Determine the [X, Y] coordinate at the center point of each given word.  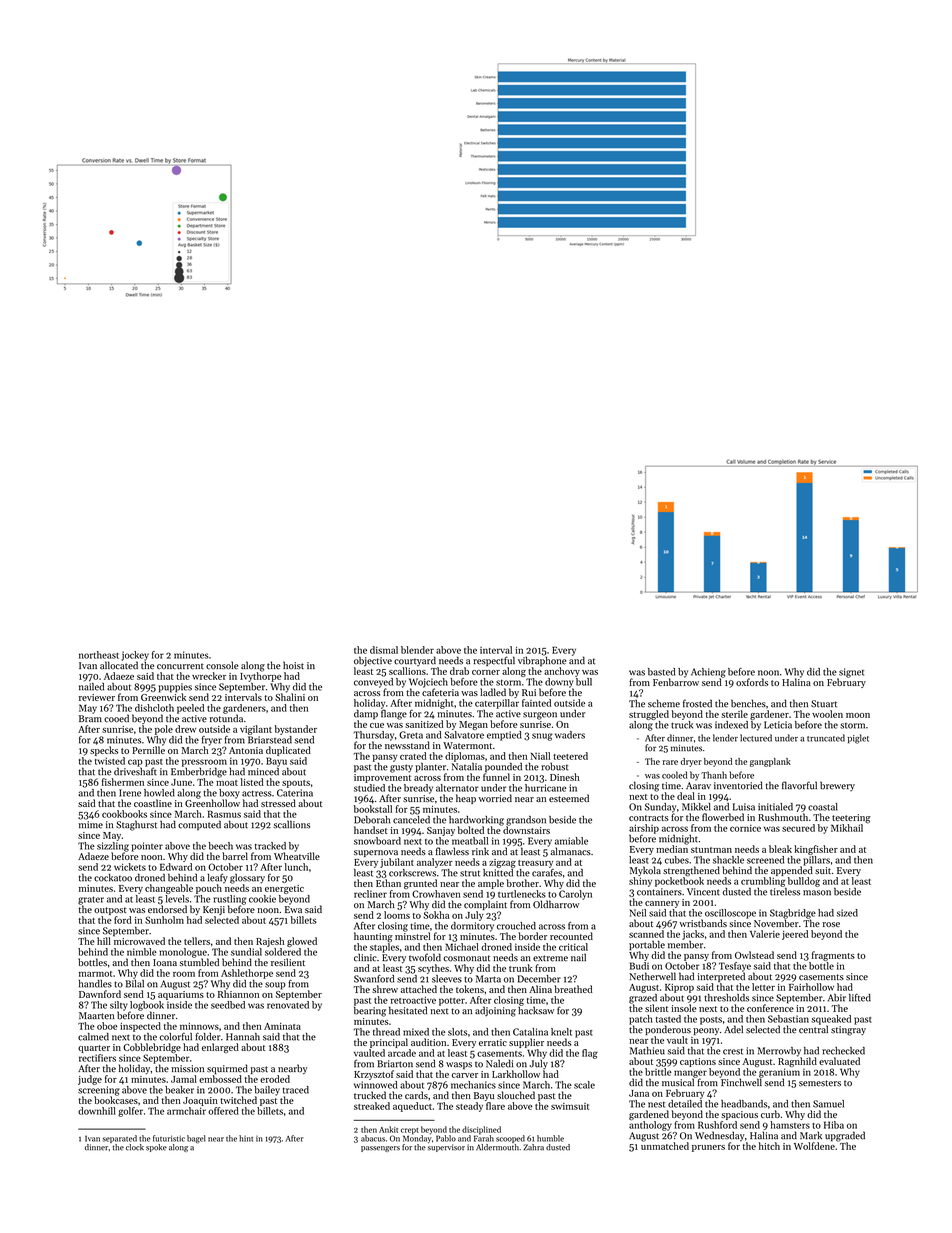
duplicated [288, 751]
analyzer [435, 863]
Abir [837, 998]
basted [661, 672]
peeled [190, 709]
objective [373, 661]
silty [119, 1006]
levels [177, 899]
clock [135, 1147]
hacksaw [536, 1010]
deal [686, 796]
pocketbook [679, 882]
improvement [382, 778]
